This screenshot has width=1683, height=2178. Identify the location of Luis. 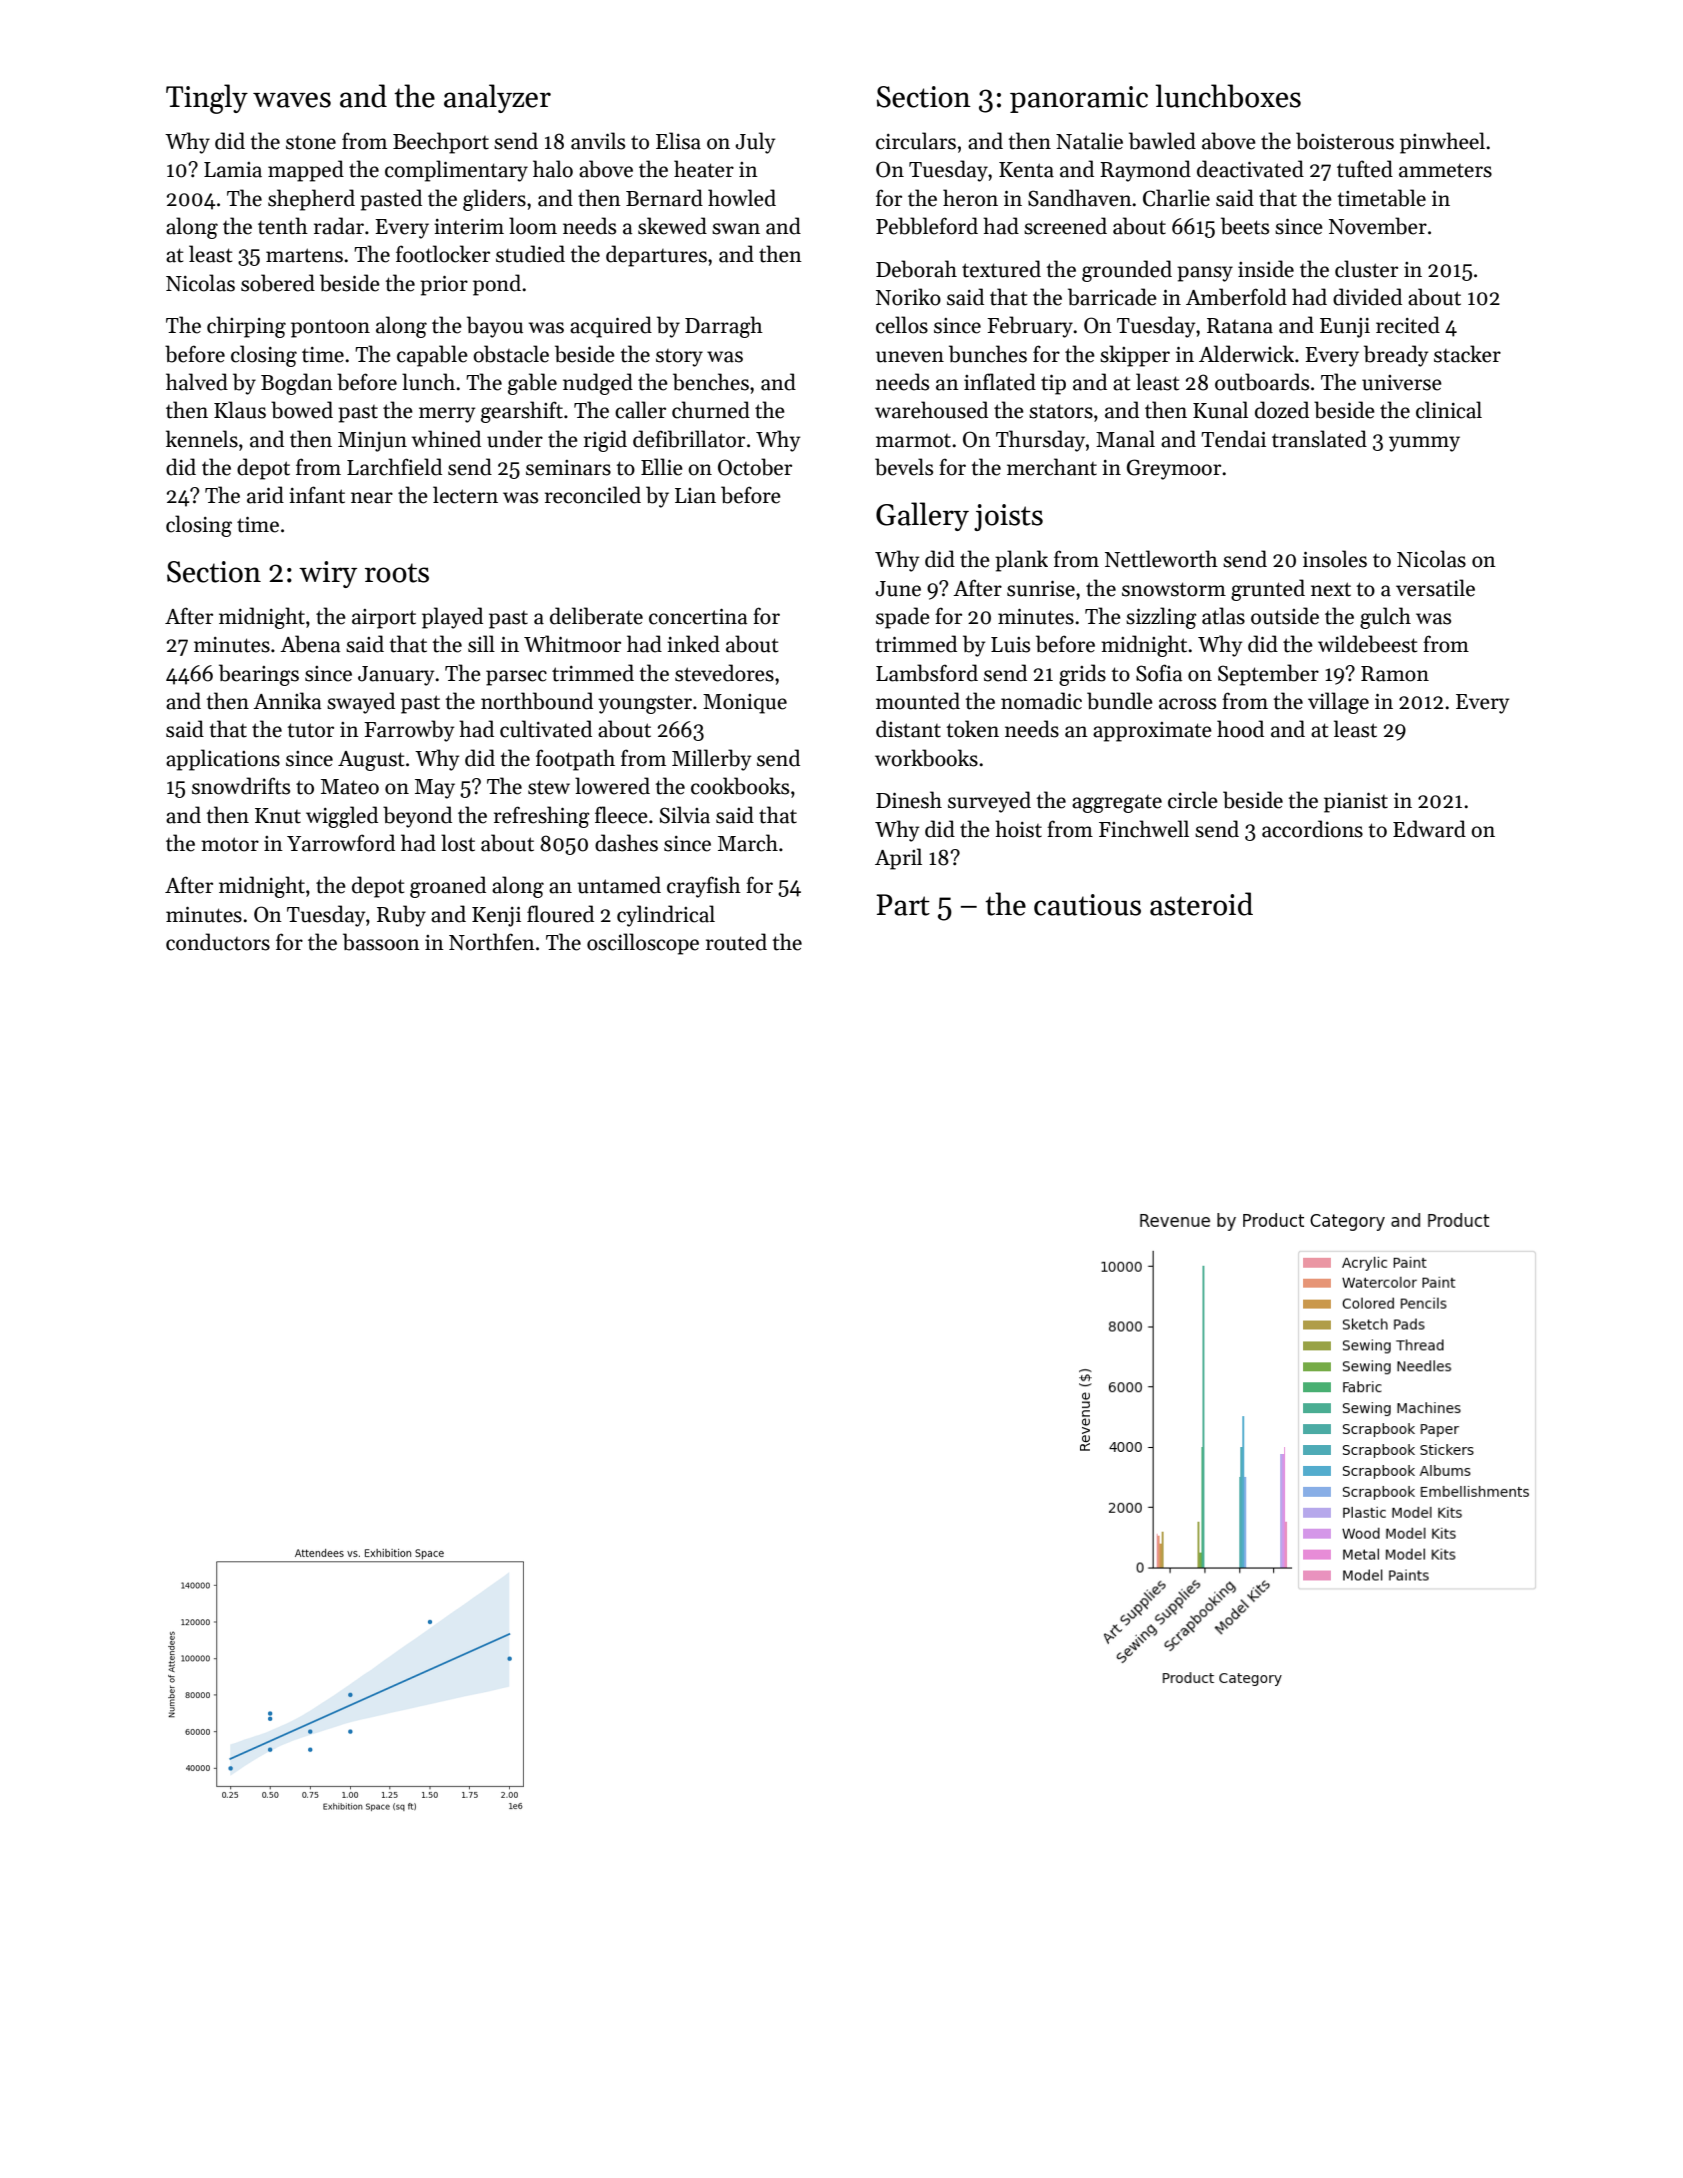
(1010, 645).
